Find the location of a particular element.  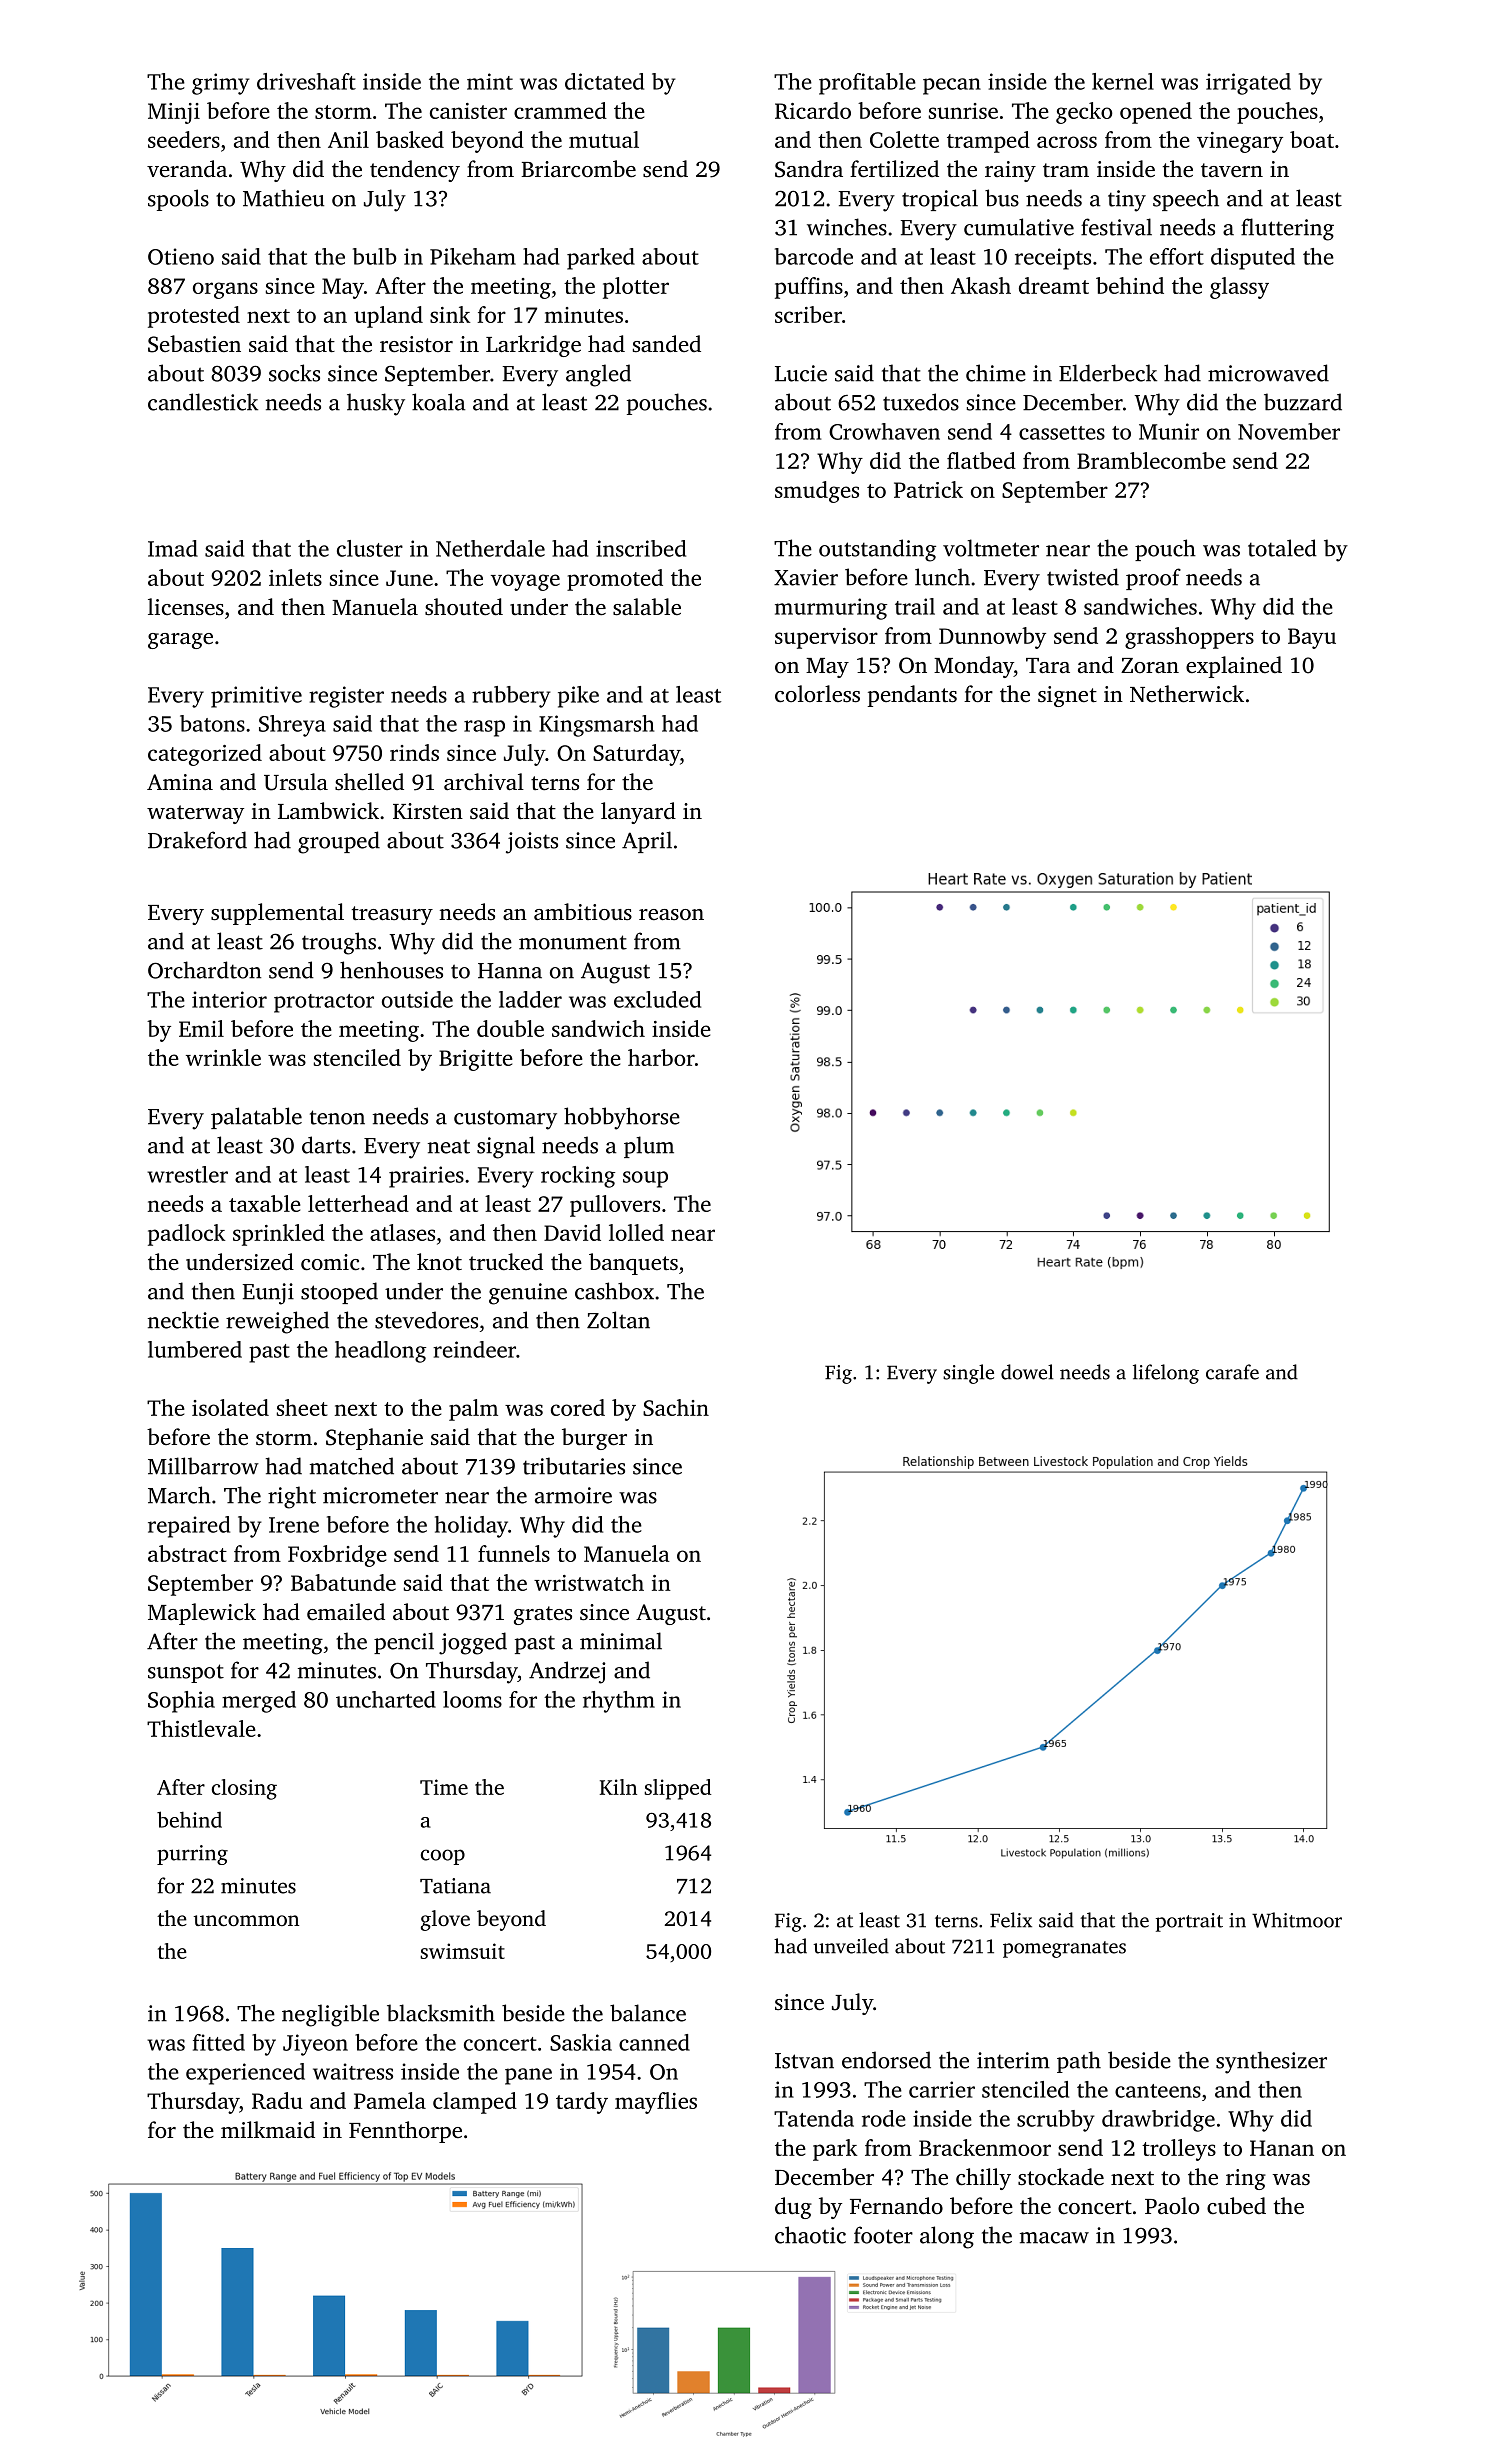

bulb is located at coordinates (375, 256).
